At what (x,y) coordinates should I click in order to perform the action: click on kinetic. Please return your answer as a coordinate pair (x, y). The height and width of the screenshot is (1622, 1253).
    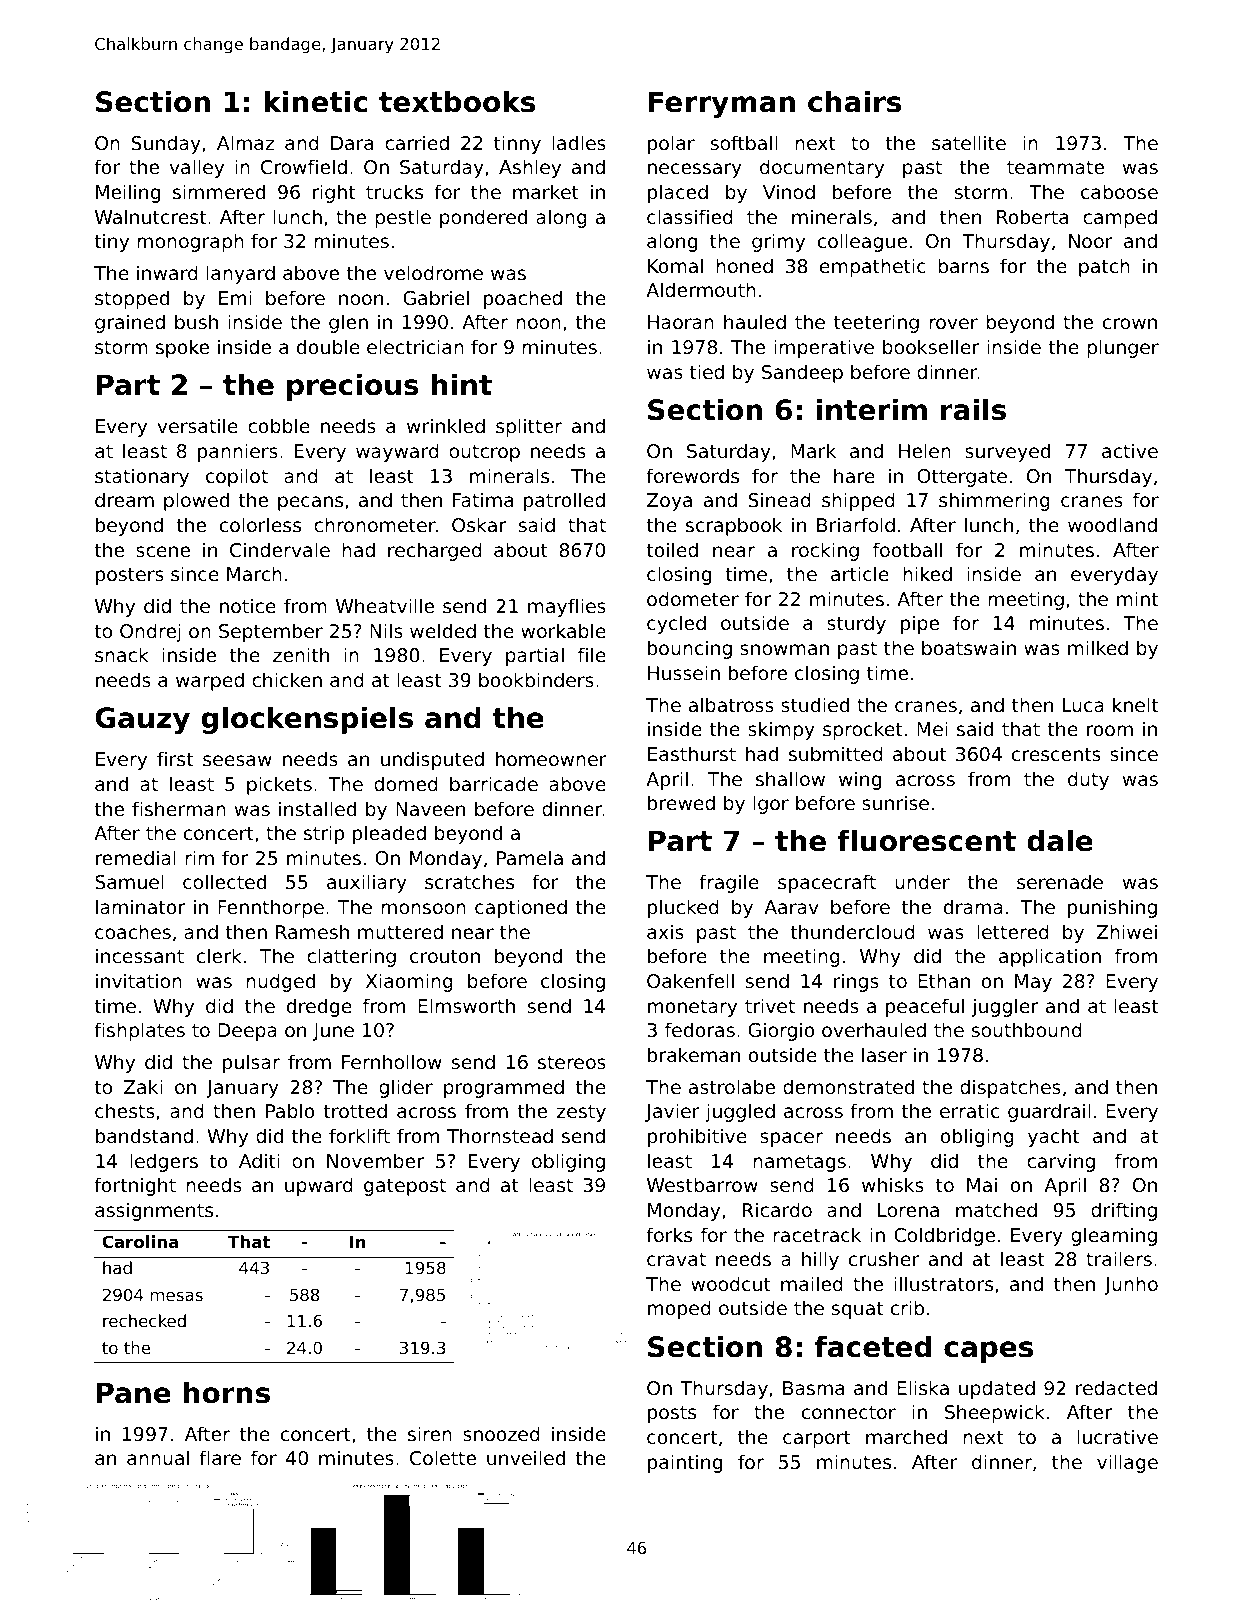
    Looking at the image, I should click on (315, 101).
